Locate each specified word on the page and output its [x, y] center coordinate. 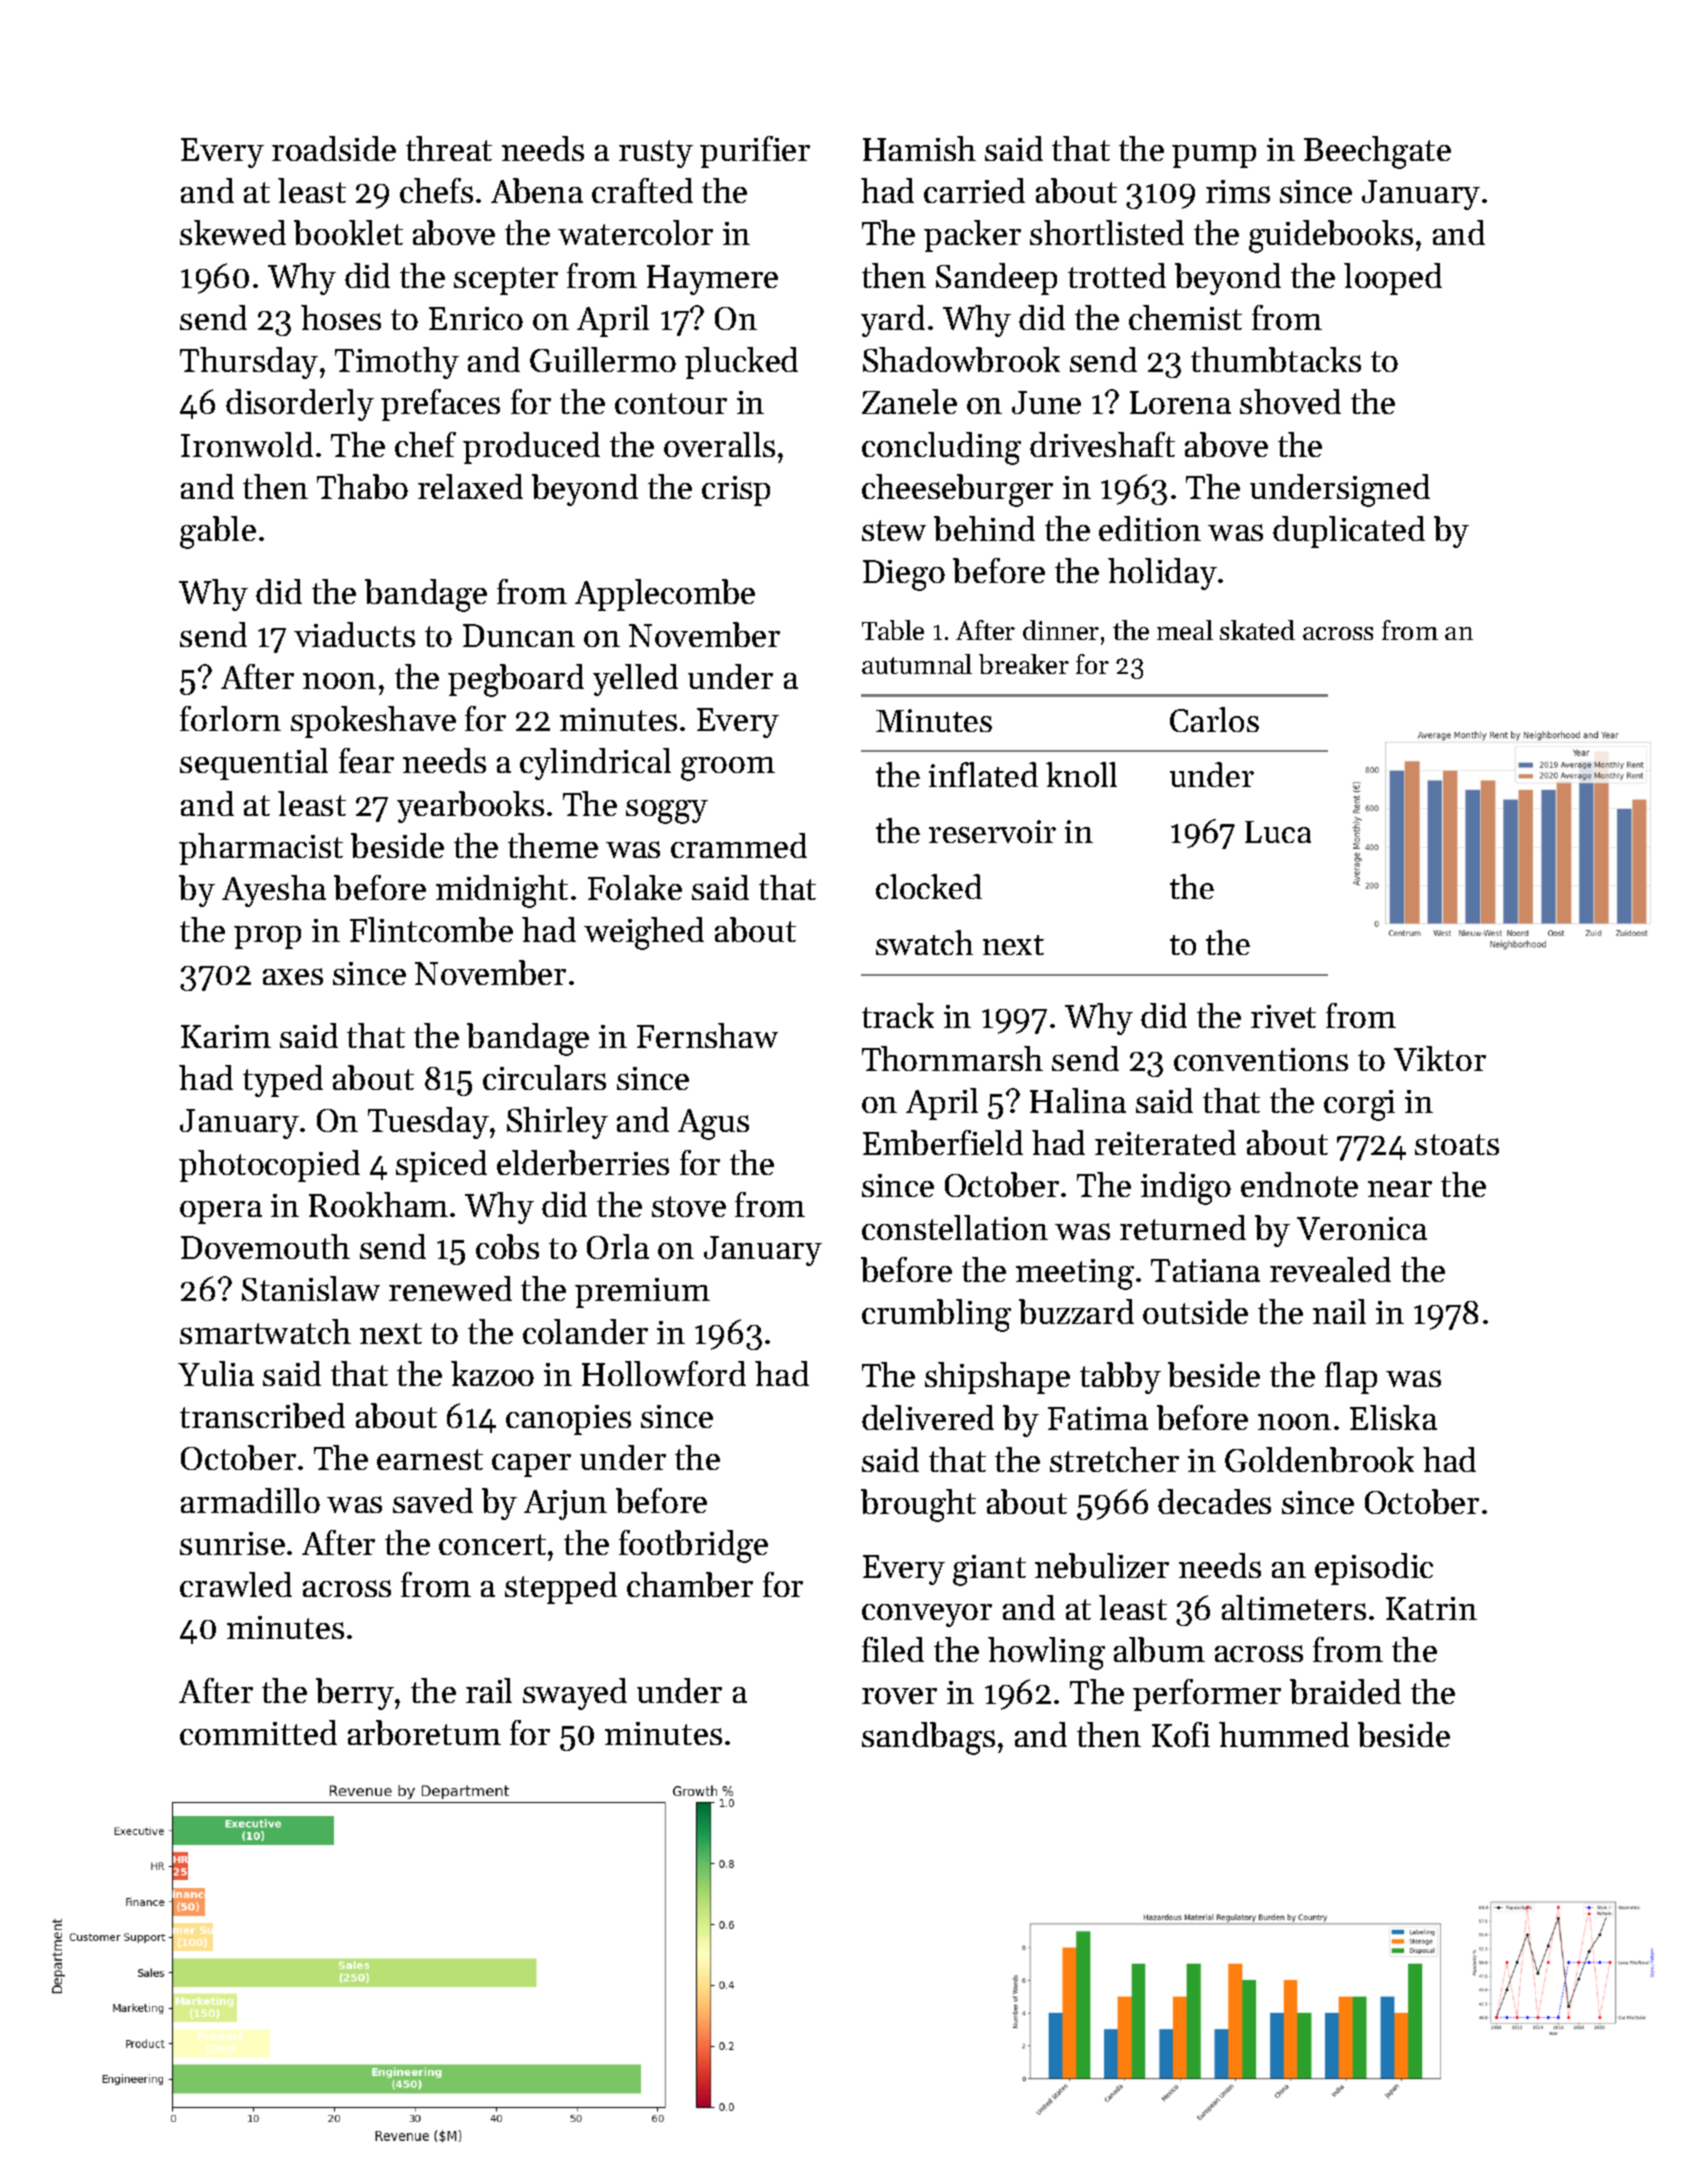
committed [258, 1732]
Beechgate [1377, 152]
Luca [1278, 832]
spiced [441, 1166]
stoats [1457, 1144]
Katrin [1431, 1608]
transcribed [262, 1415]
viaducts [354, 634]
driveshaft [1102, 444]
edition [1150, 528]
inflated [983, 774]
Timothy [397, 363]
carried [974, 190]
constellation [955, 1227]
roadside [334, 148]
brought [918, 1505]
